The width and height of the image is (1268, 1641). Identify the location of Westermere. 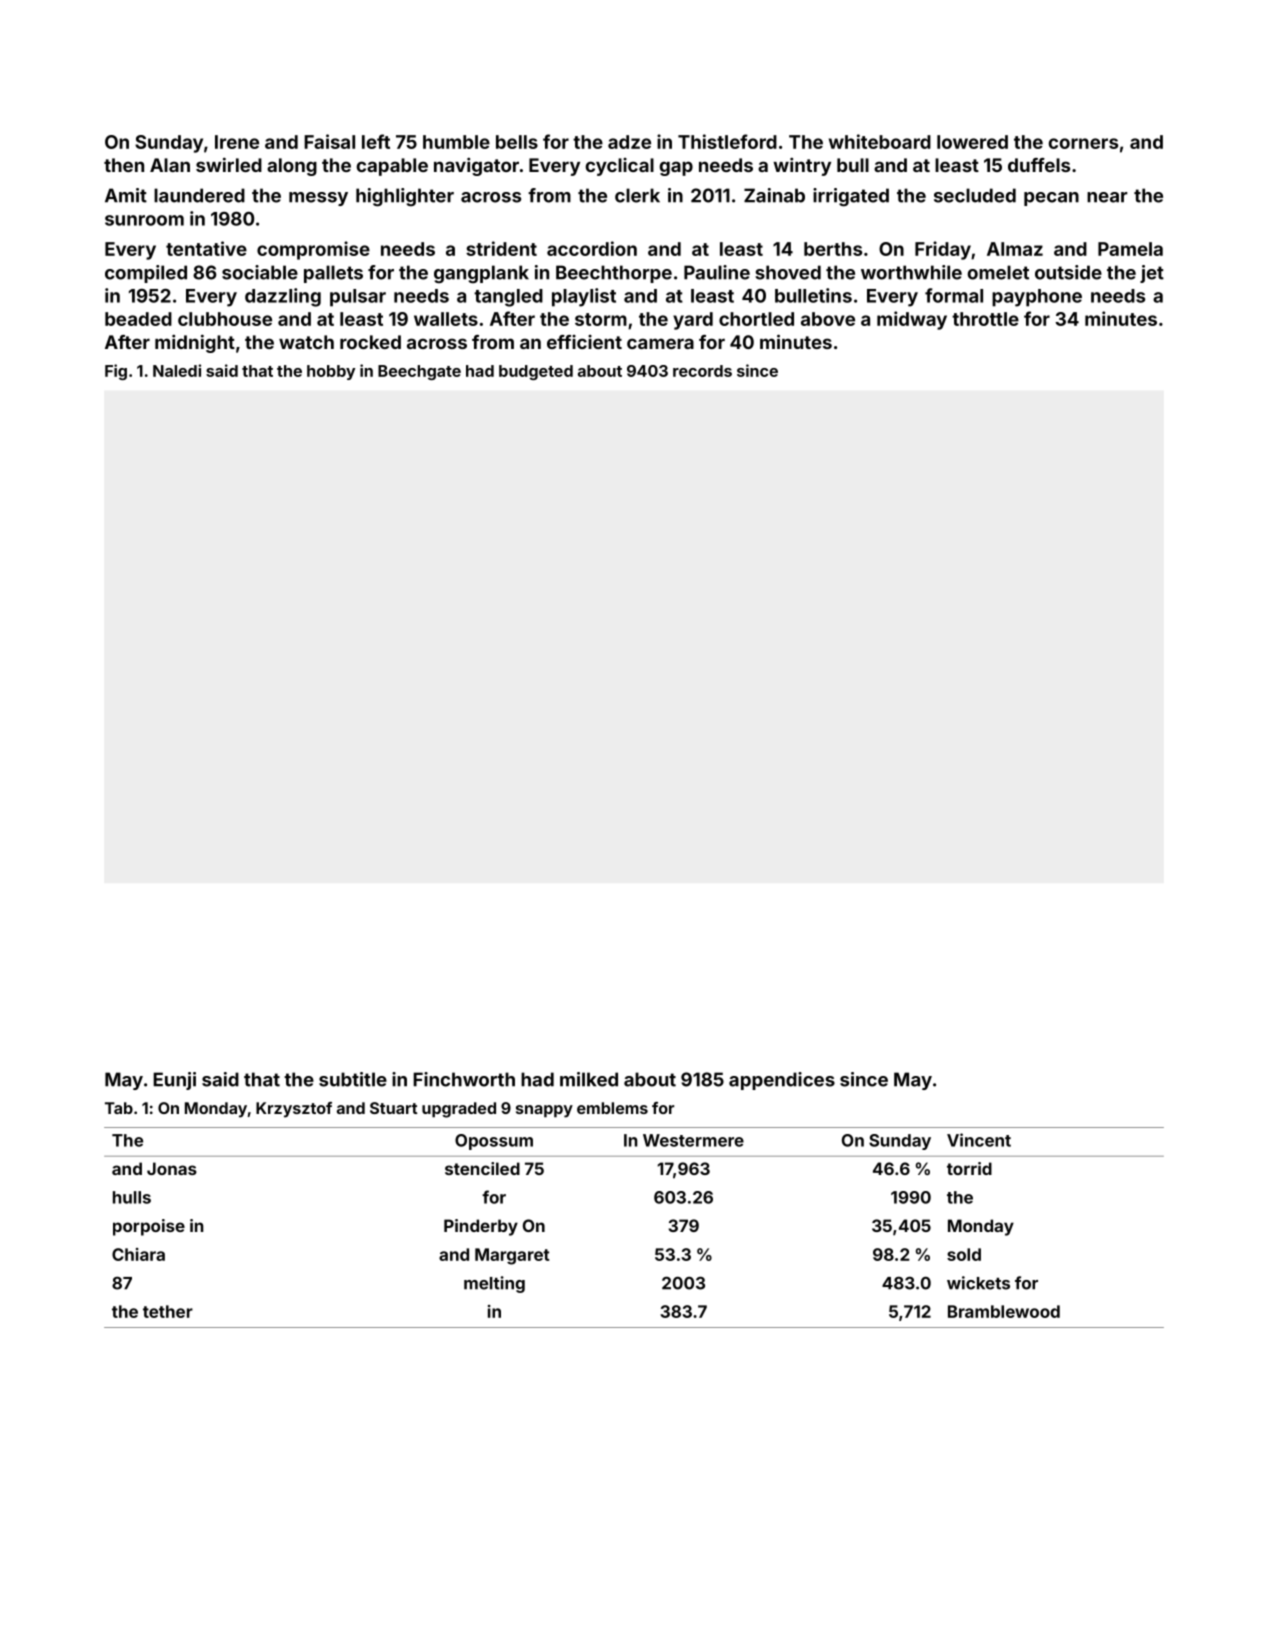
(693, 1140).
